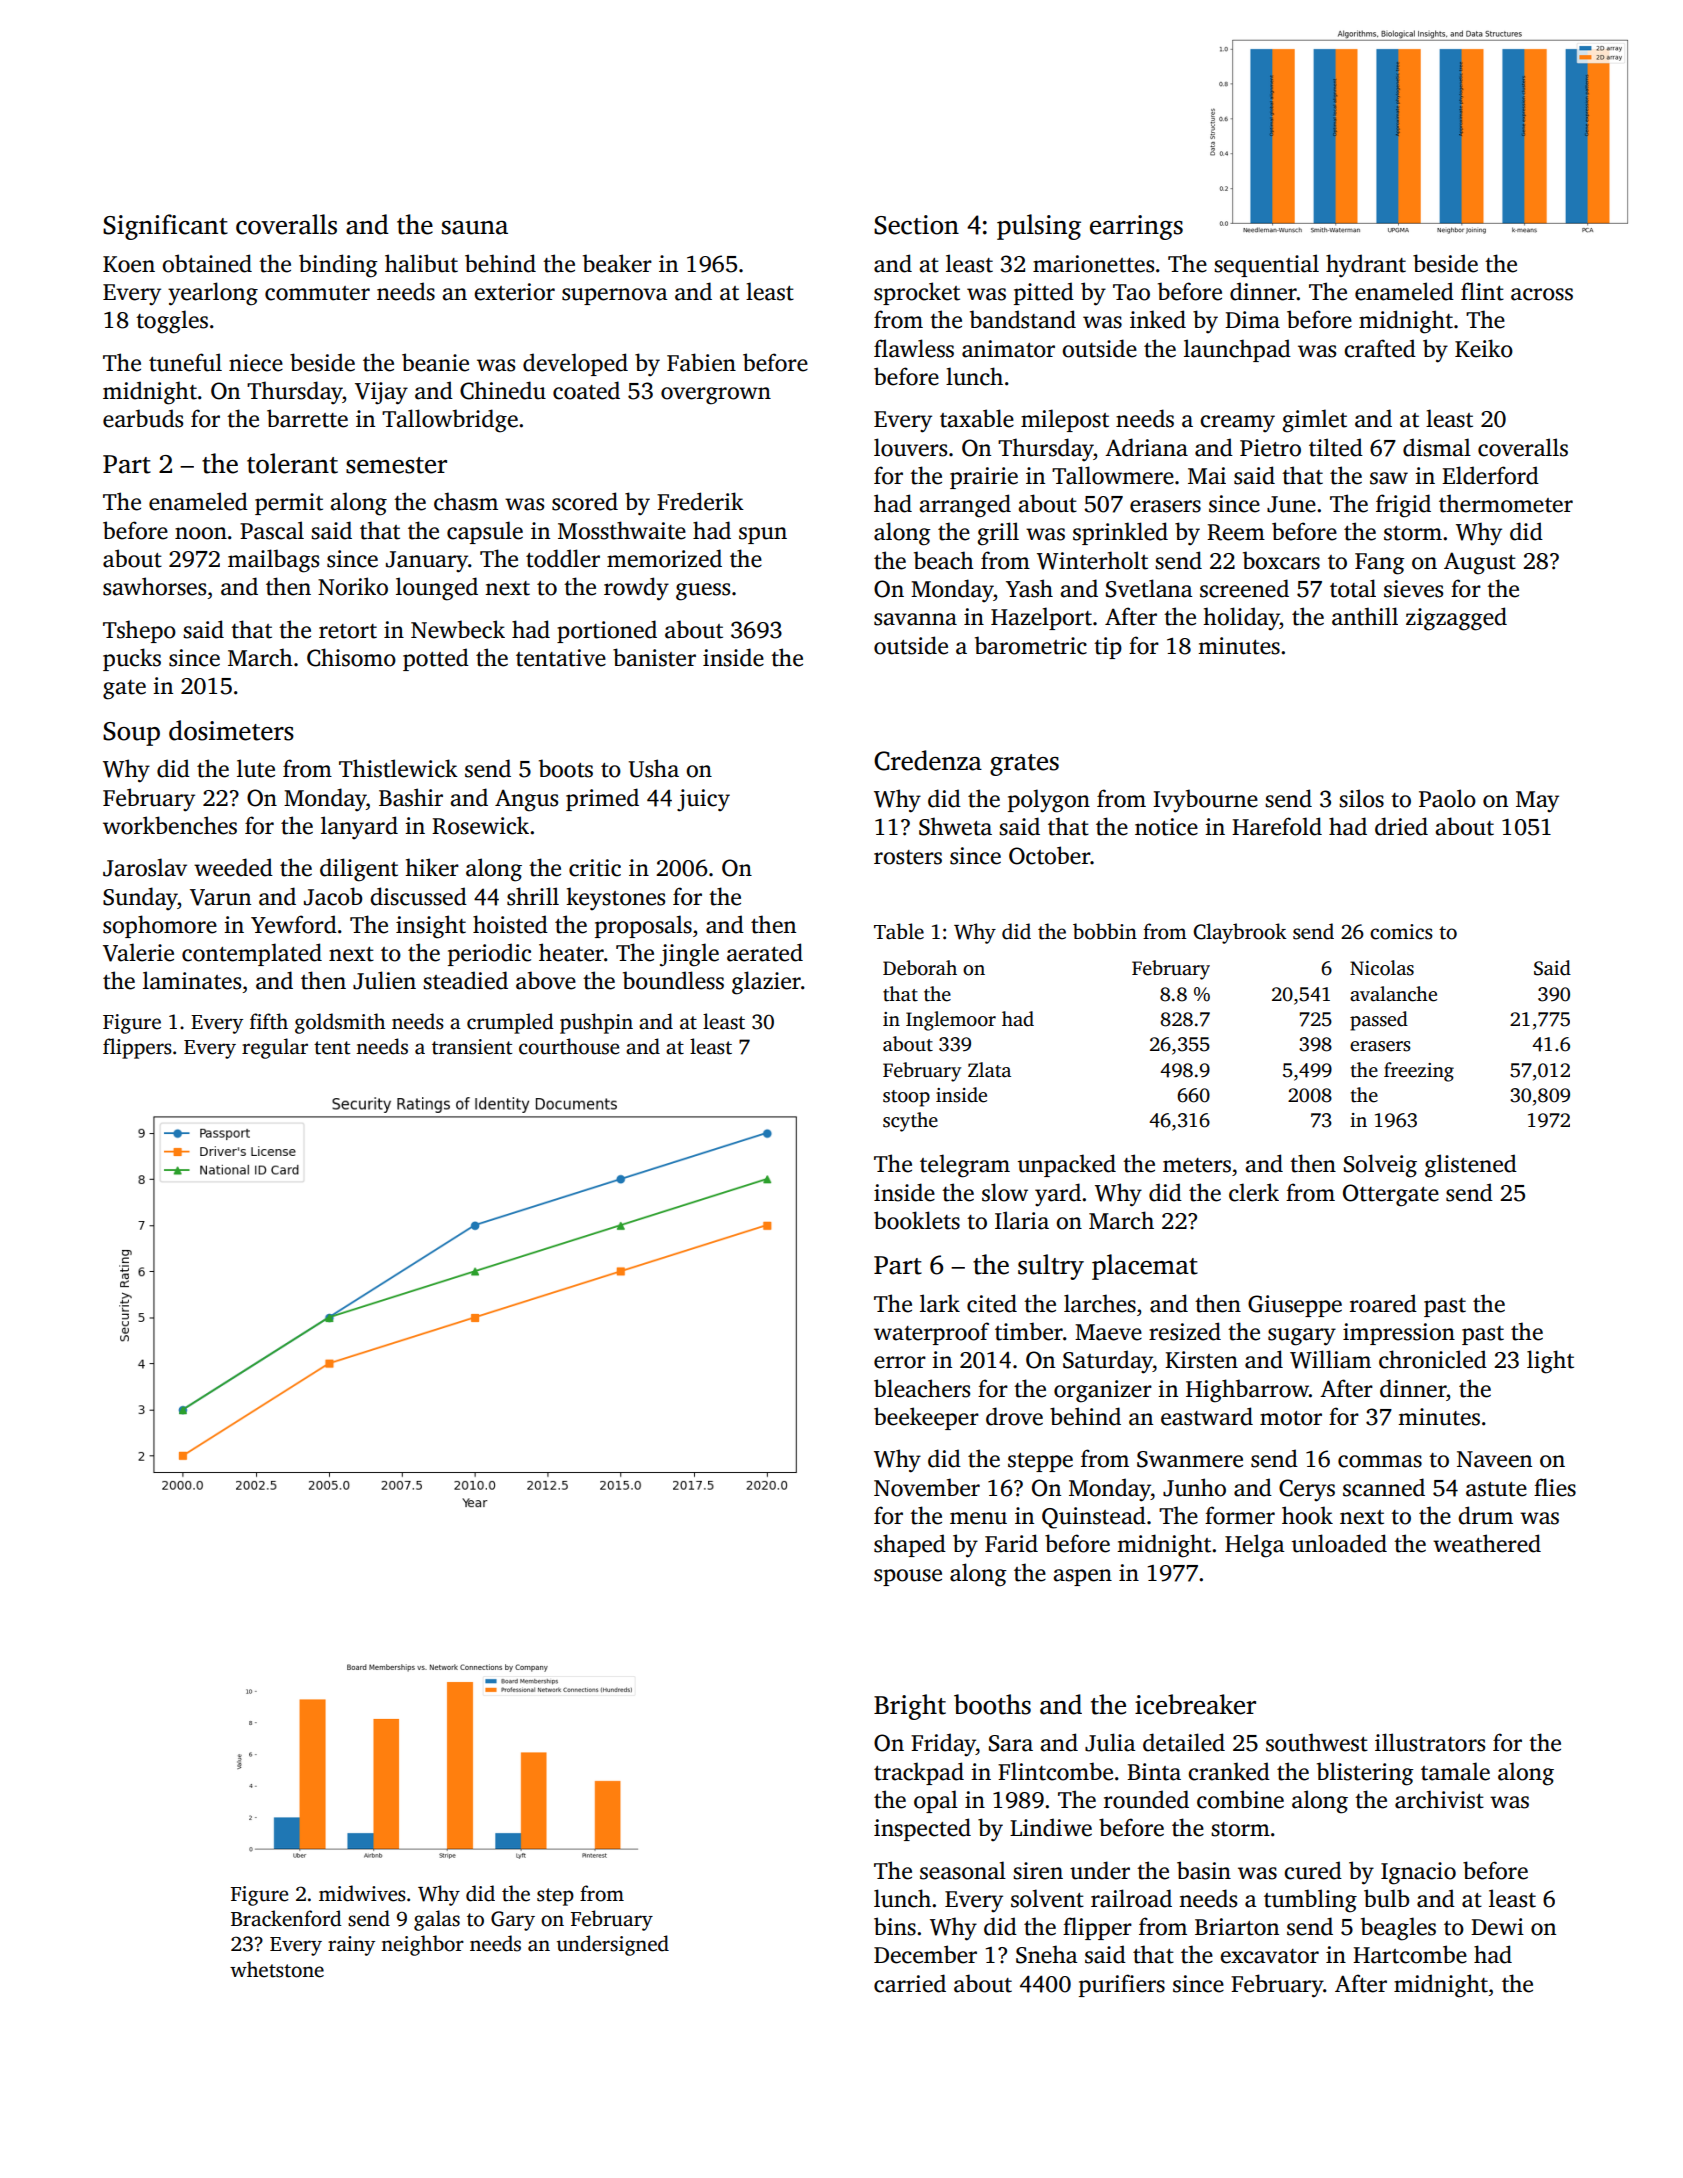 Image resolution: width=1683 pixels, height=2178 pixels. I want to click on whetstone, so click(277, 1969).
